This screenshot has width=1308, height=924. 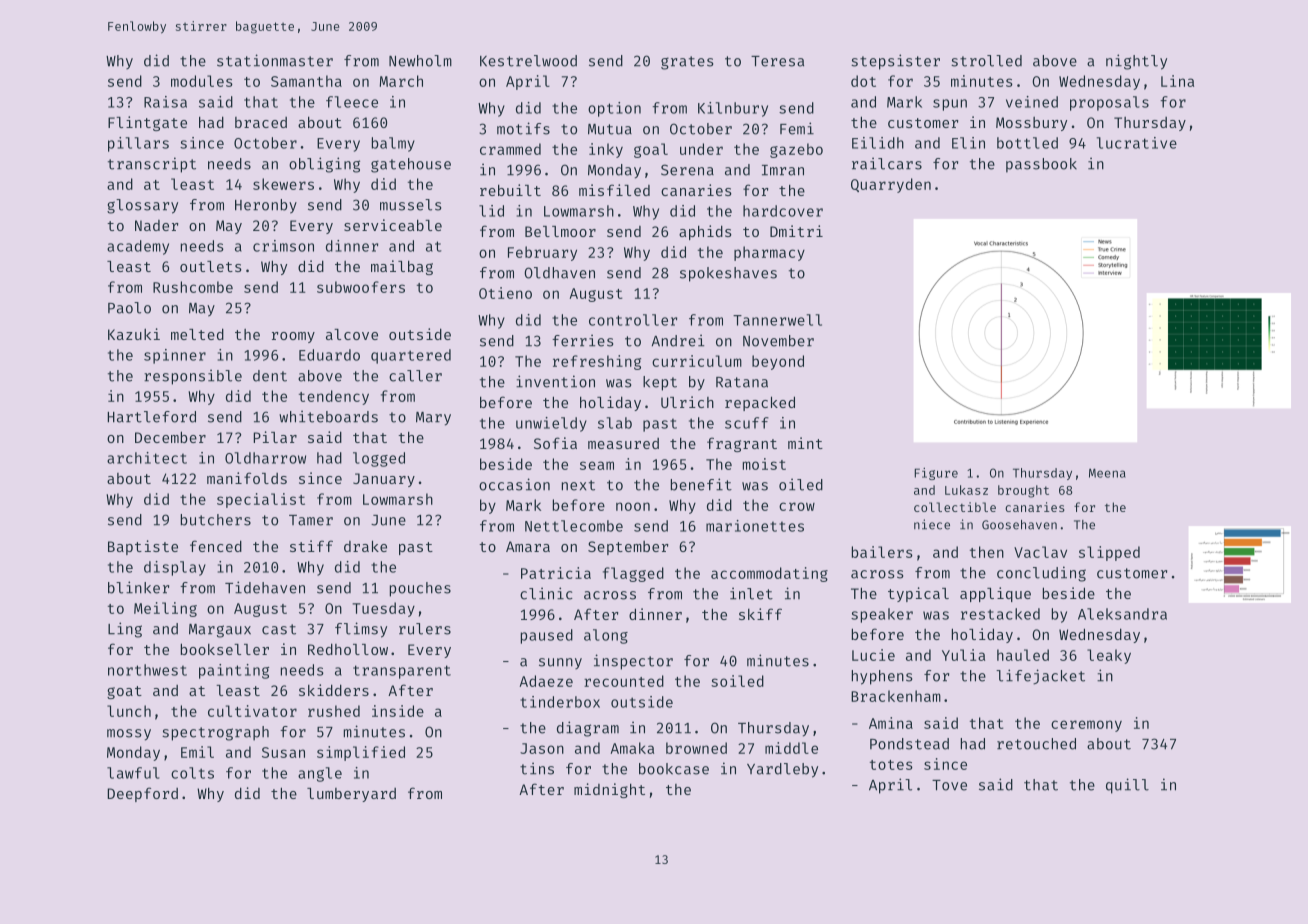 I want to click on Meena, so click(x=1107, y=473).
